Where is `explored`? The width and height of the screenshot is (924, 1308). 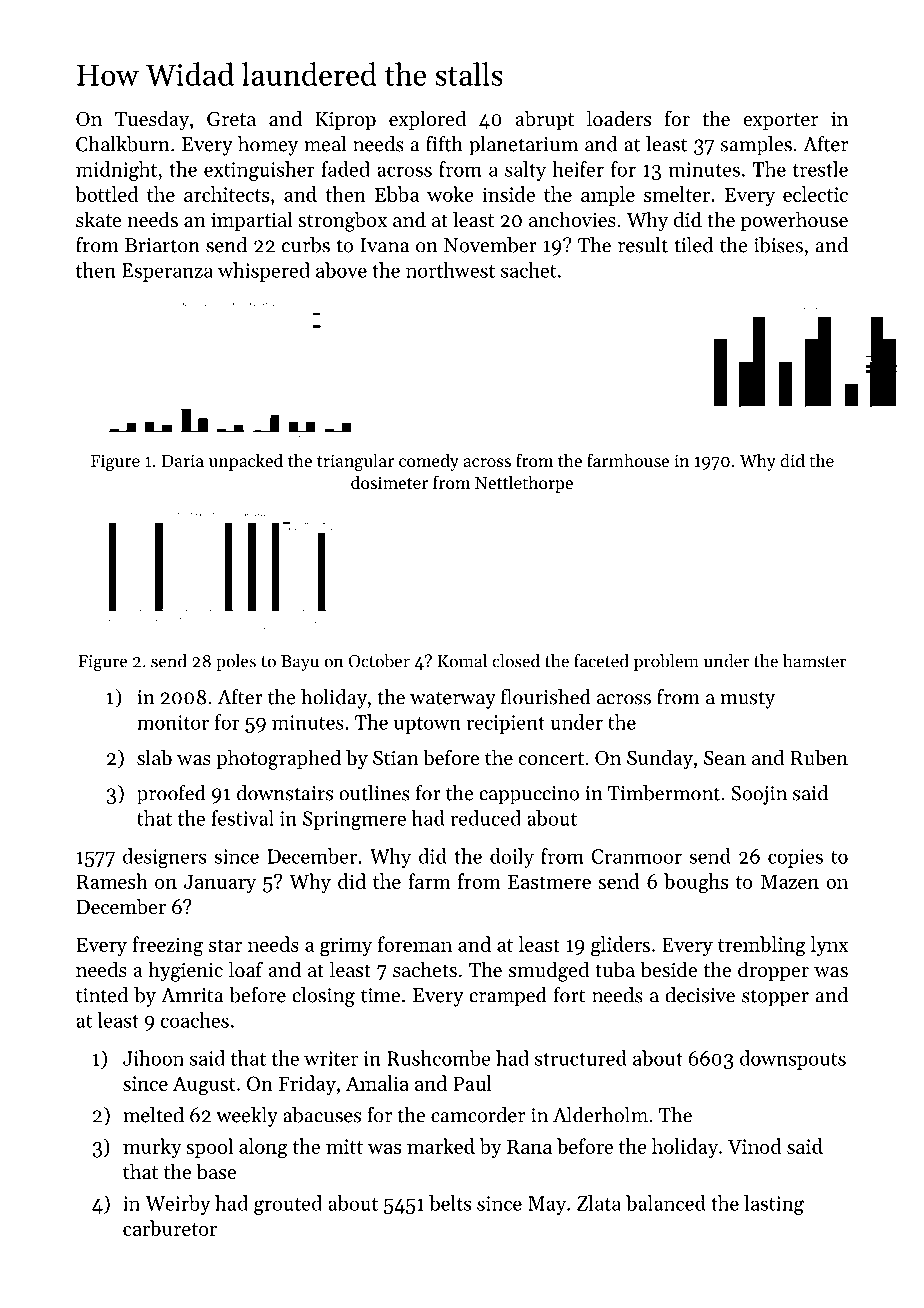
explored is located at coordinates (427, 120).
